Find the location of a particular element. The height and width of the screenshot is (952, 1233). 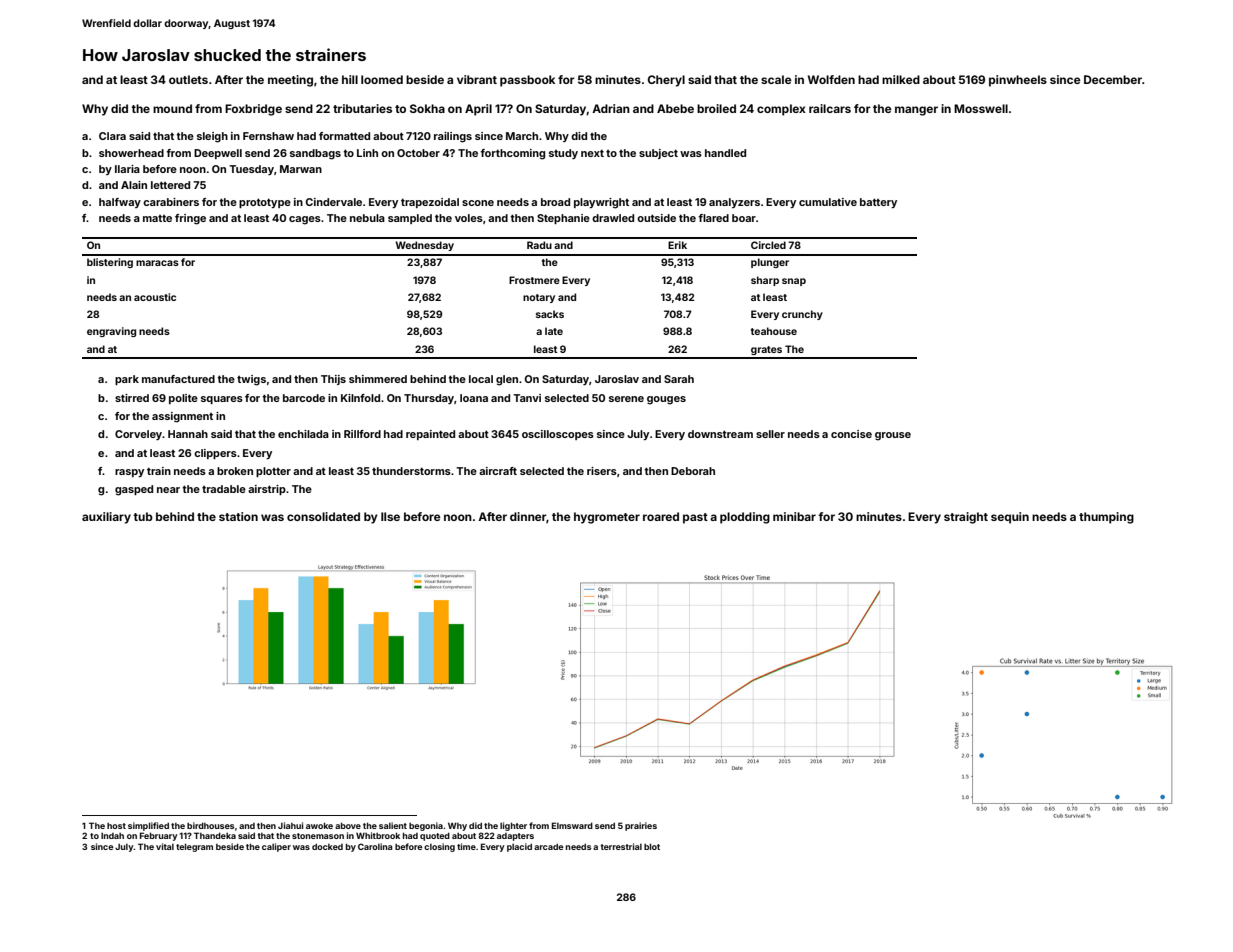

subject is located at coordinates (658, 154).
